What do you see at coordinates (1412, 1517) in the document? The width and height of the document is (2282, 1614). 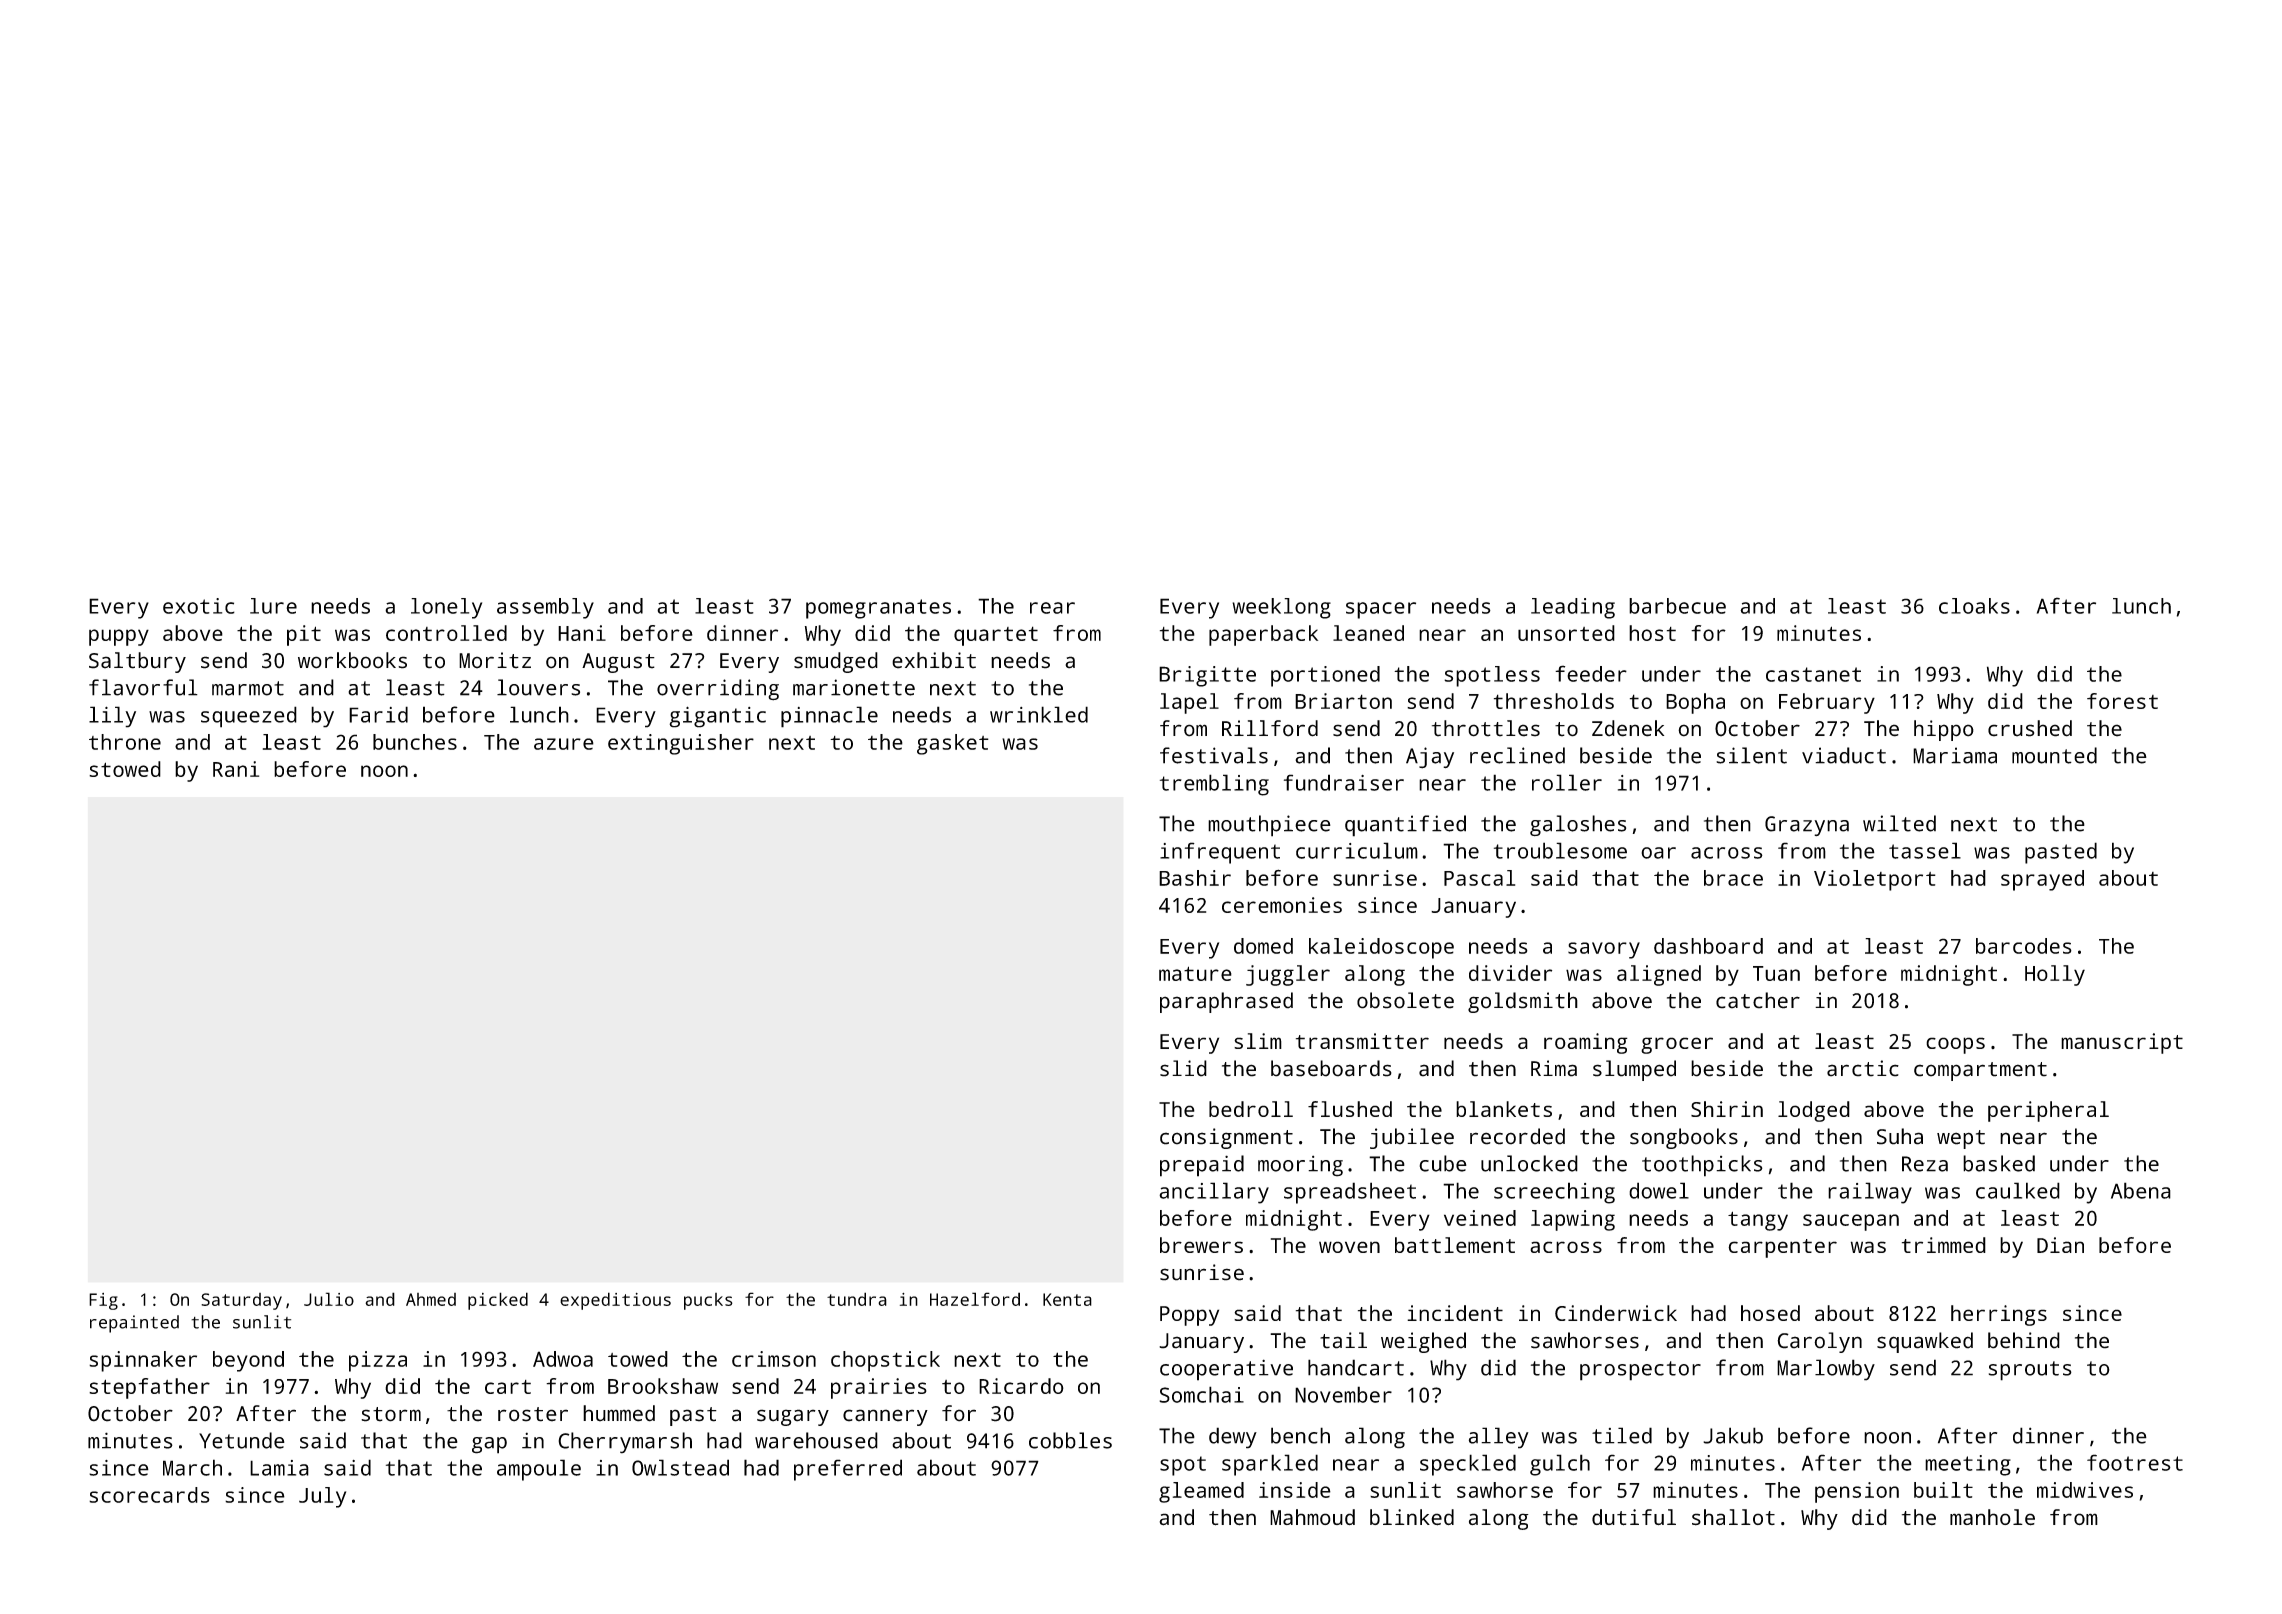 I see `blinked` at bounding box center [1412, 1517].
